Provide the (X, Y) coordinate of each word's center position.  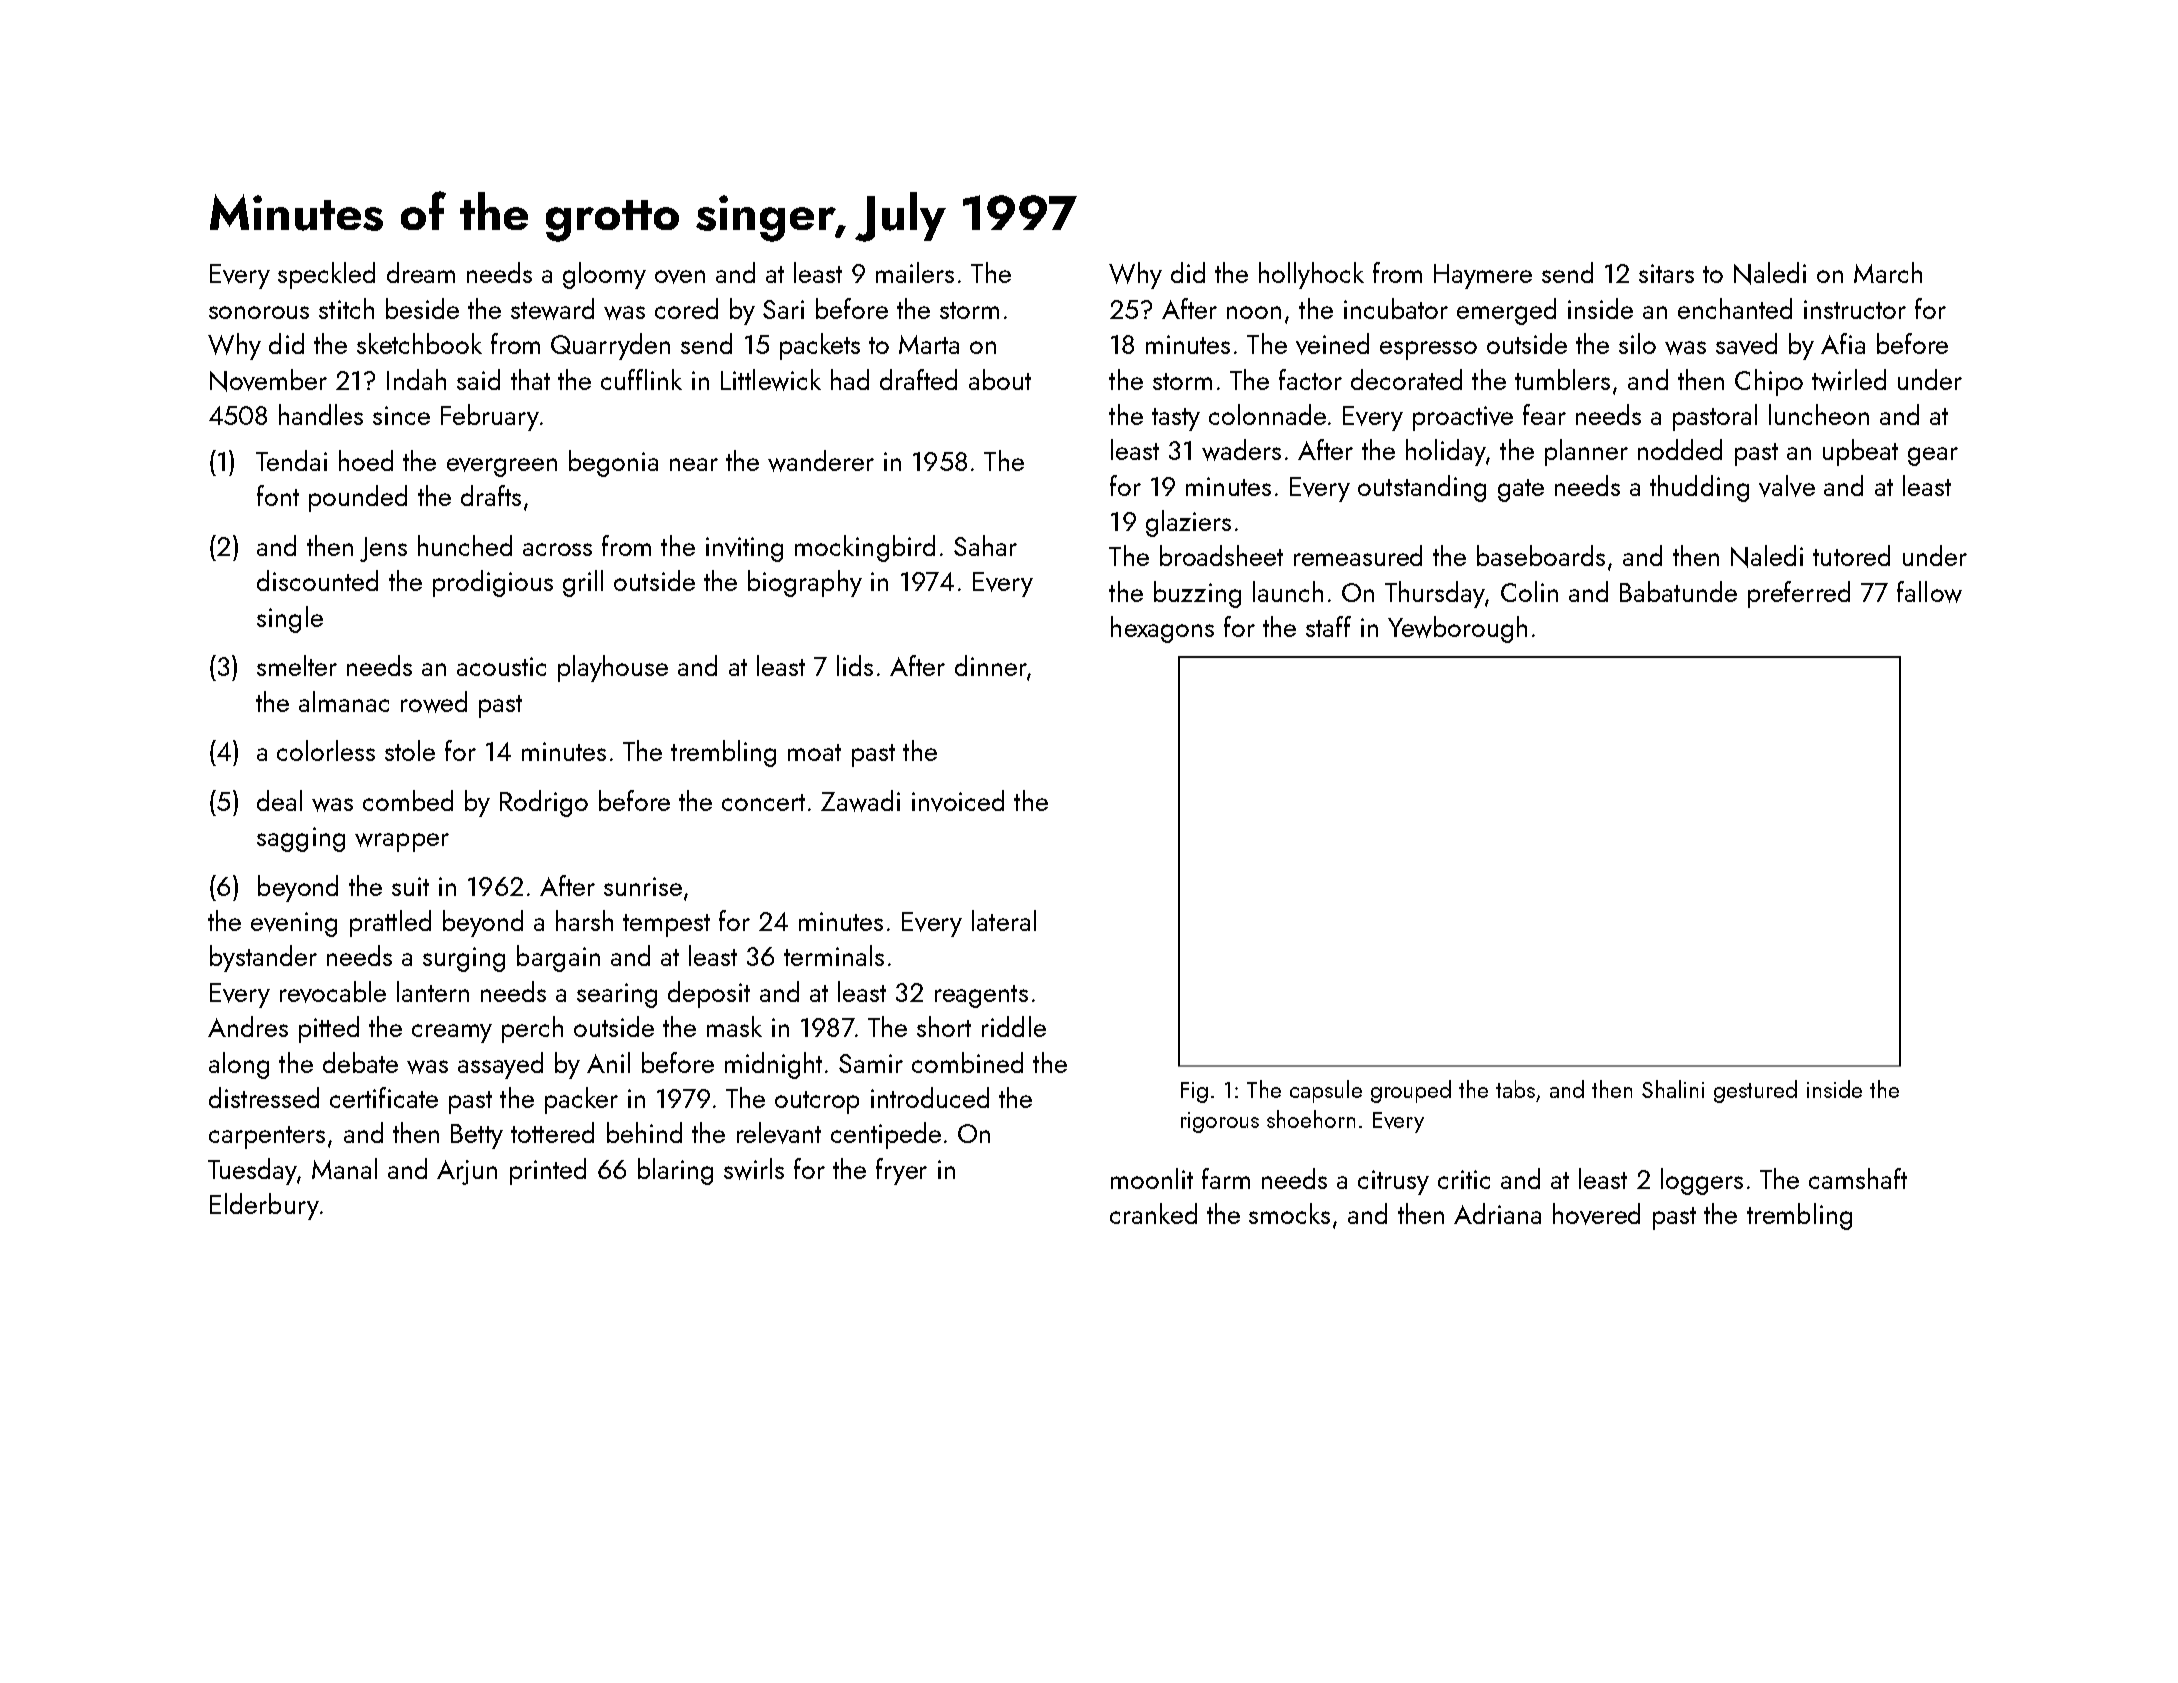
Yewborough (1457, 629)
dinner (991, 665)
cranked (1153, 1213)
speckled (326, 275)
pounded (358, 498)
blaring (675, 1171)
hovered (1596, 1214)
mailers (915, 272)
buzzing (1197, 594)
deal (279, 800)
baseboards (1541, 555)
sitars (1666, 273)
